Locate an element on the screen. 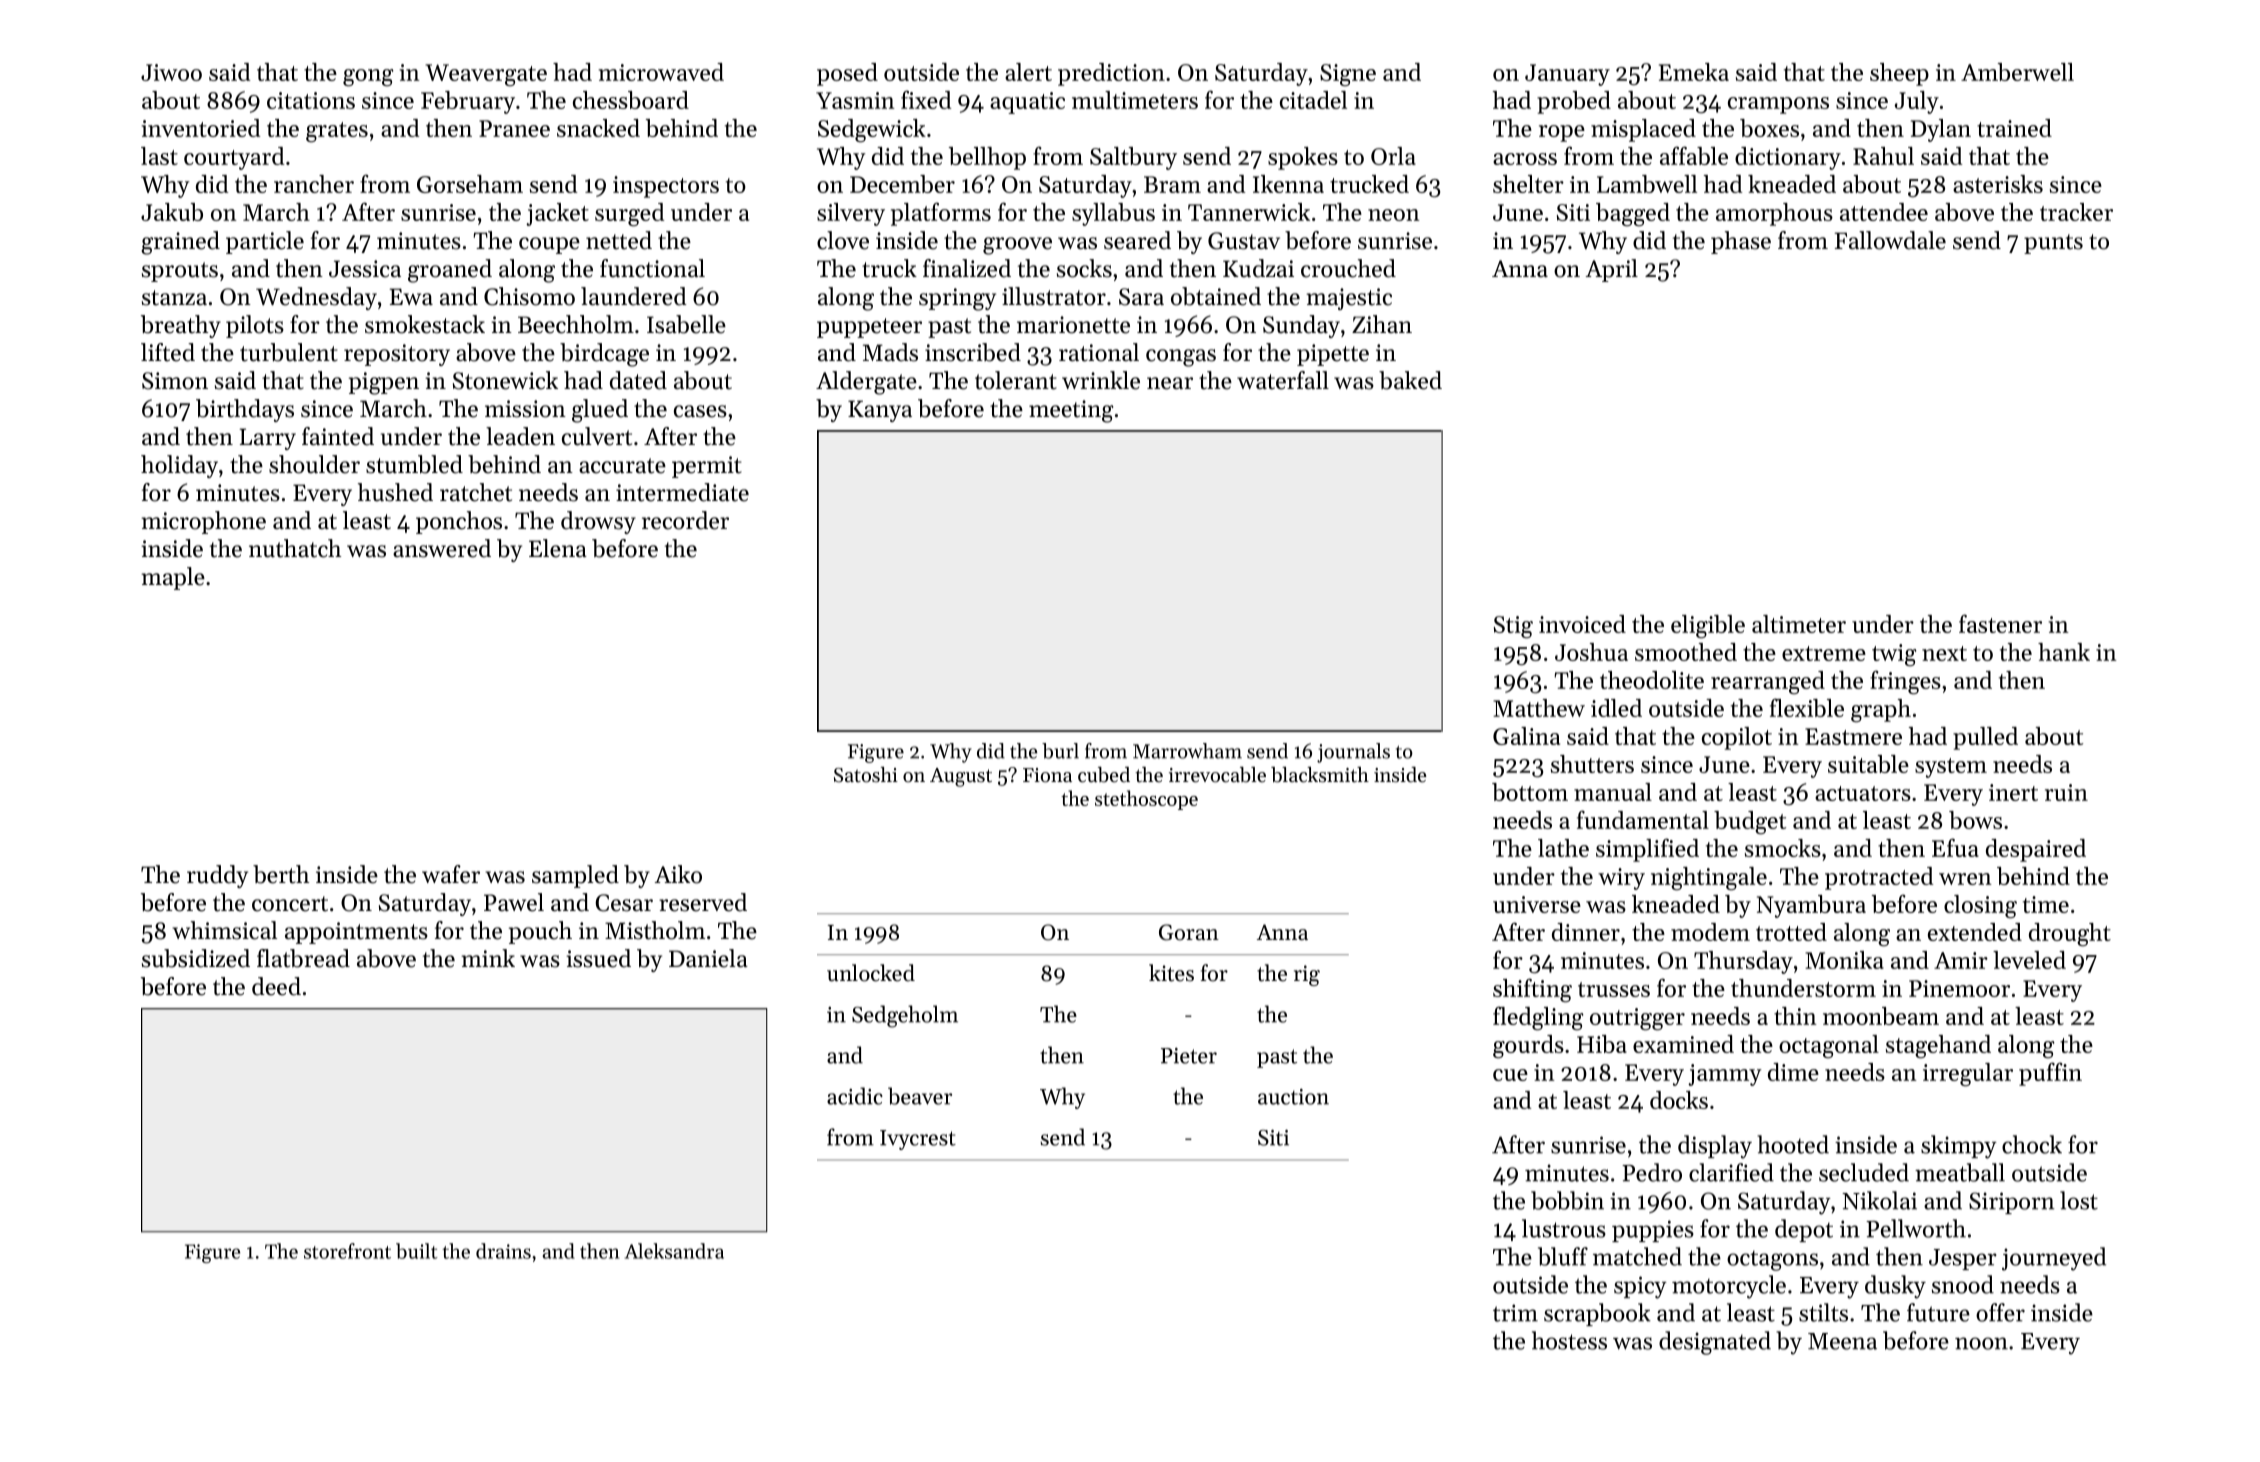 The image size is (2260, 1462). Goran is located at coordinates (1189, 932).
